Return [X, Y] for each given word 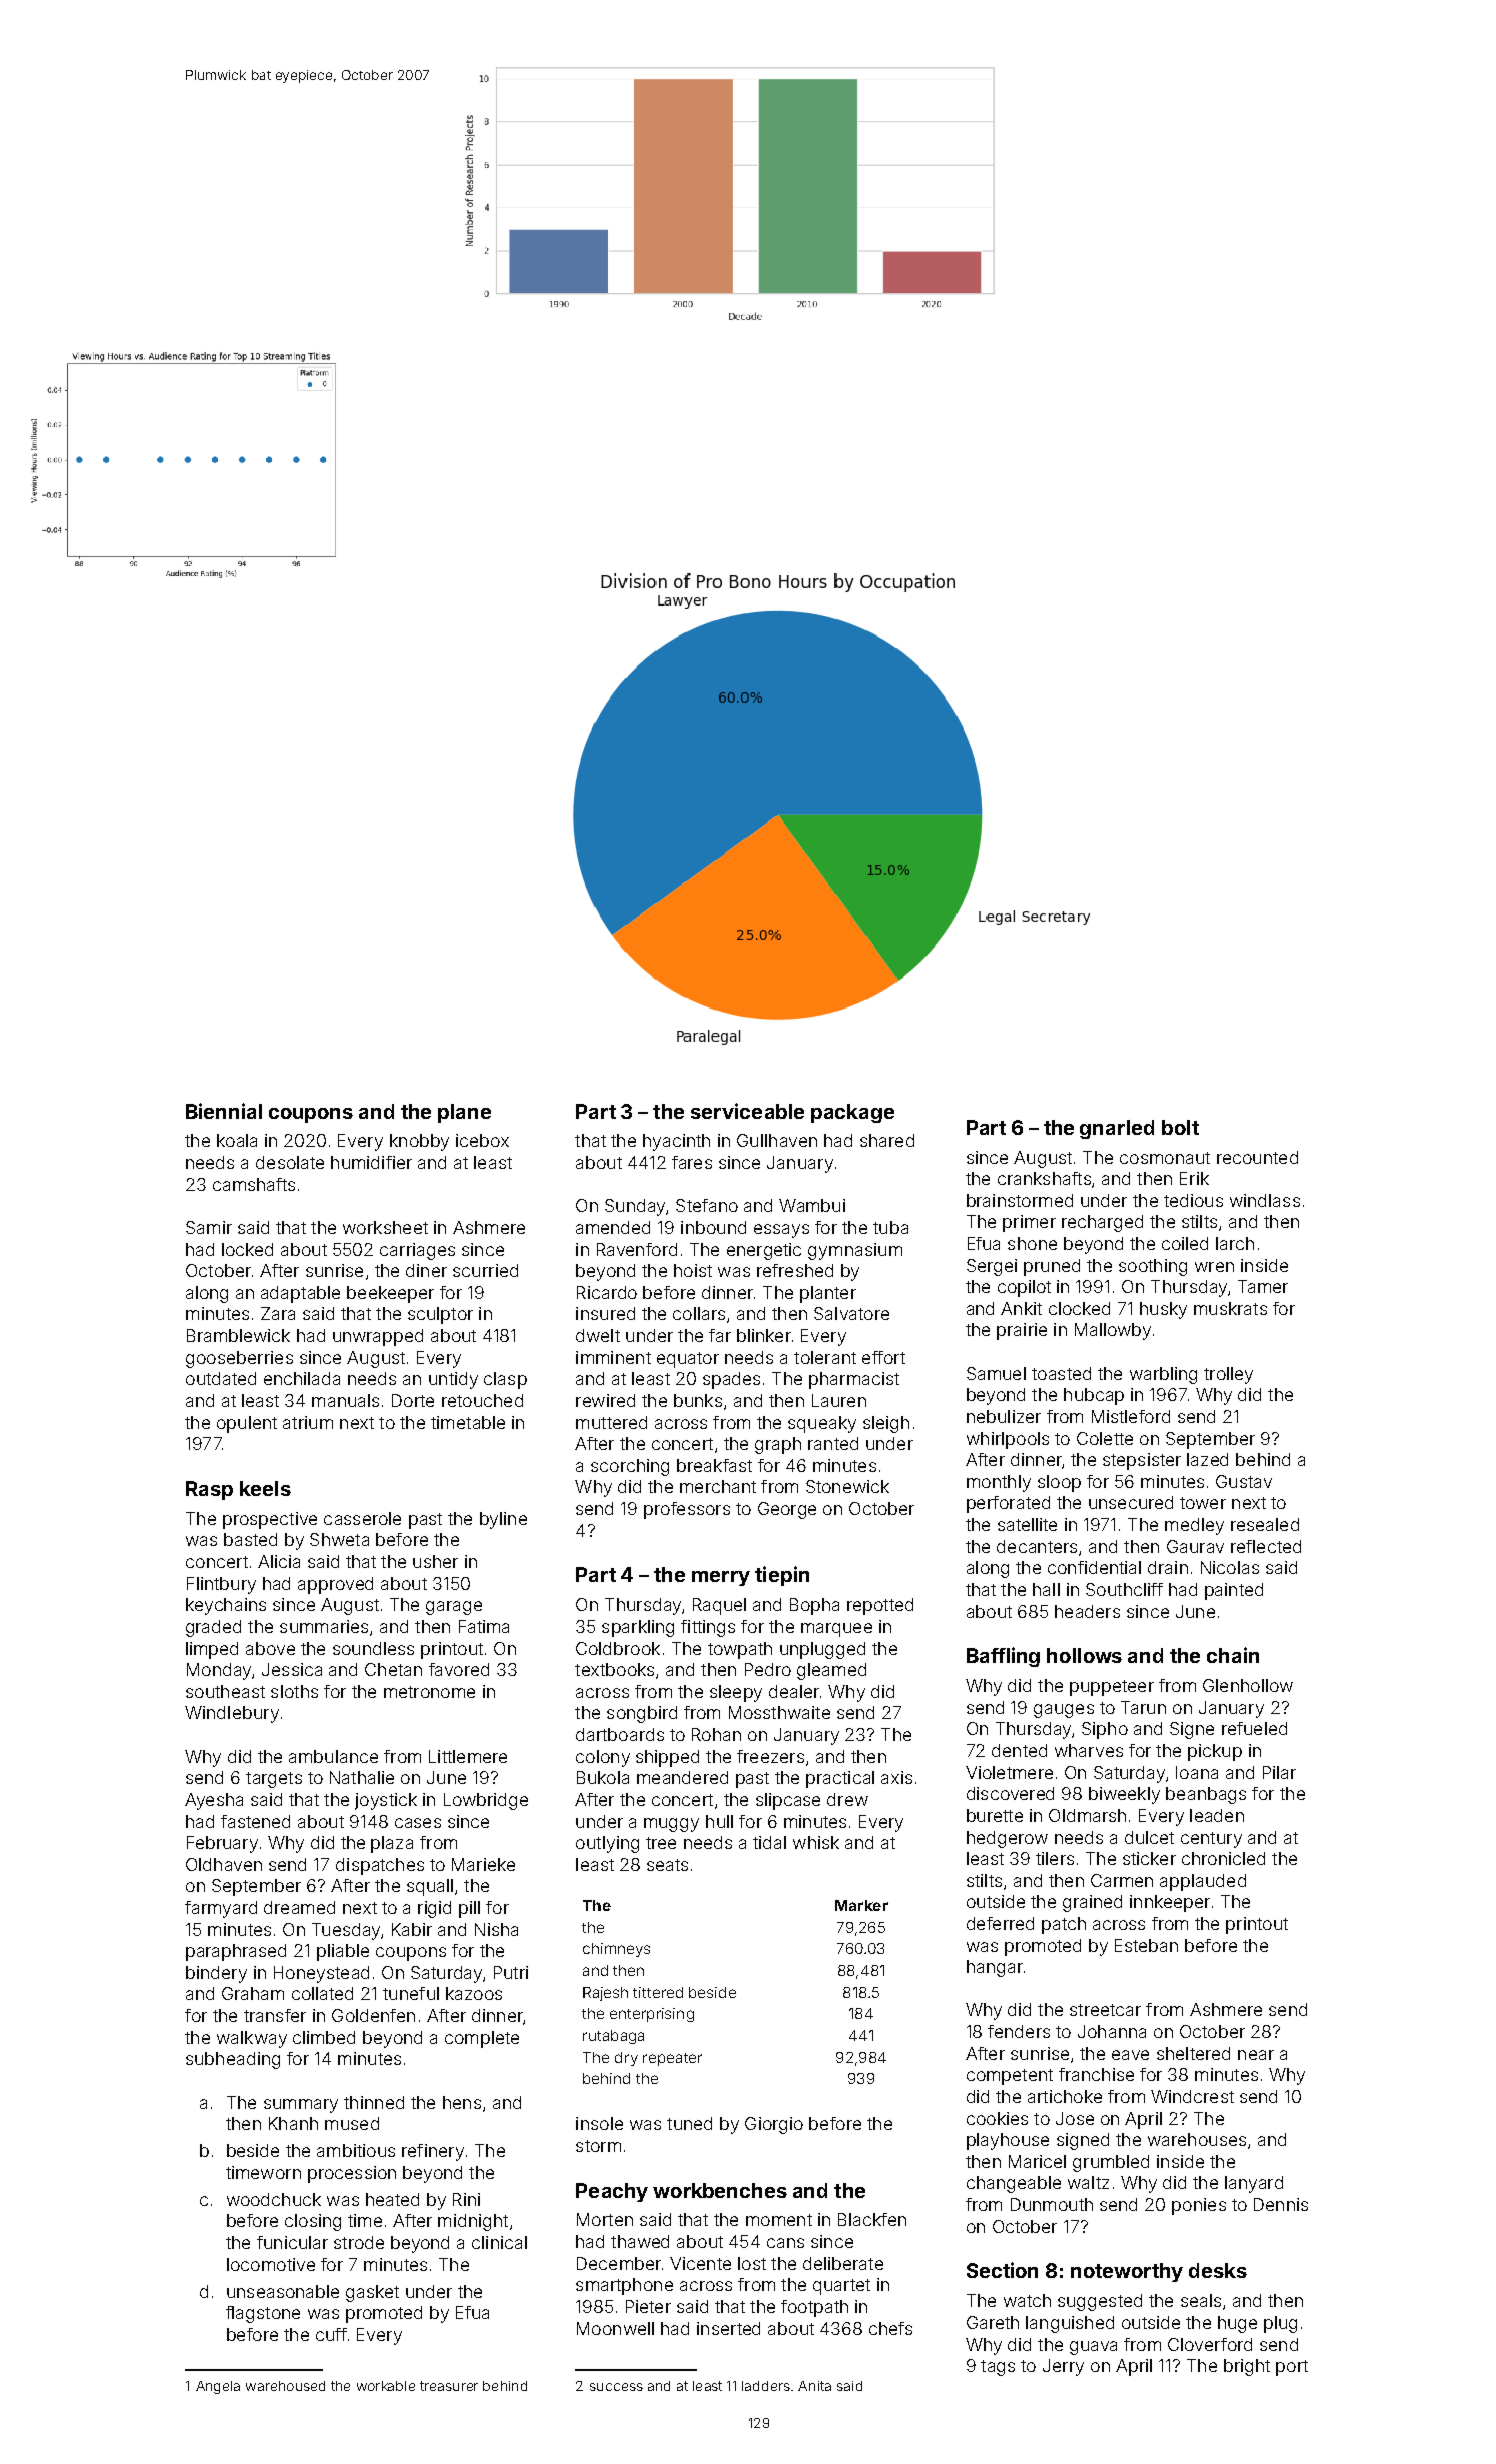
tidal [769, 1842]
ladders [766, 2386]
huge [1237, 2324]
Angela [218, 2387]
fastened [255, 1821]
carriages [417, 1251]
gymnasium [855, 1251]
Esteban [1146, 1945]
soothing [1153, 1267]
